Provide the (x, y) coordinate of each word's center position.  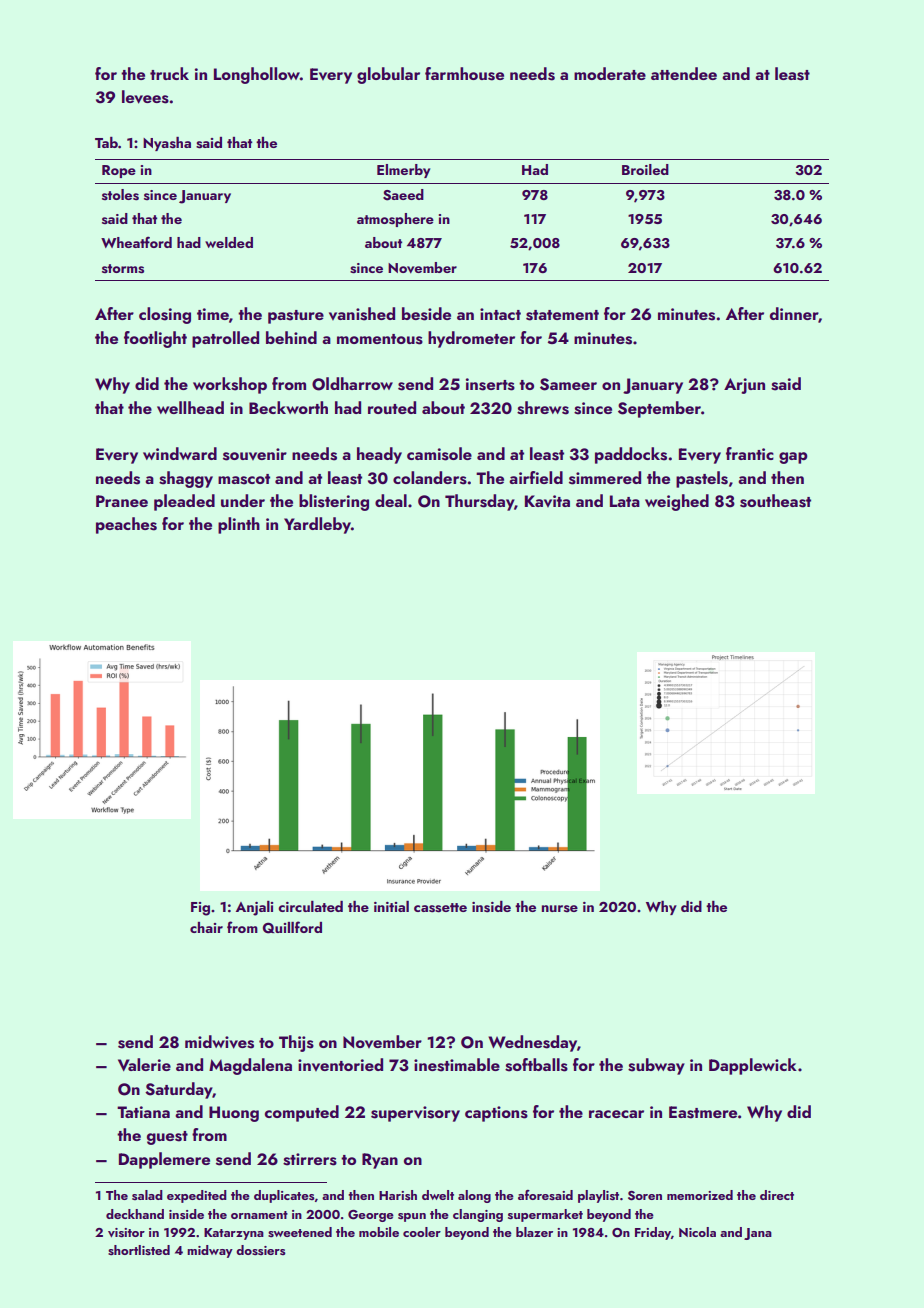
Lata (625, 501)
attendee (684, 73)
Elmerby (403, 171)
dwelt (438, 1195)
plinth (239, 525)
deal (391, 500)
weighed (677, 502)
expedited (197, 1196)
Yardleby (317, 525)
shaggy (186, 479)
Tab (106, 142)
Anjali (254, 908)
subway (656, 1066)
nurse (560, 909)
